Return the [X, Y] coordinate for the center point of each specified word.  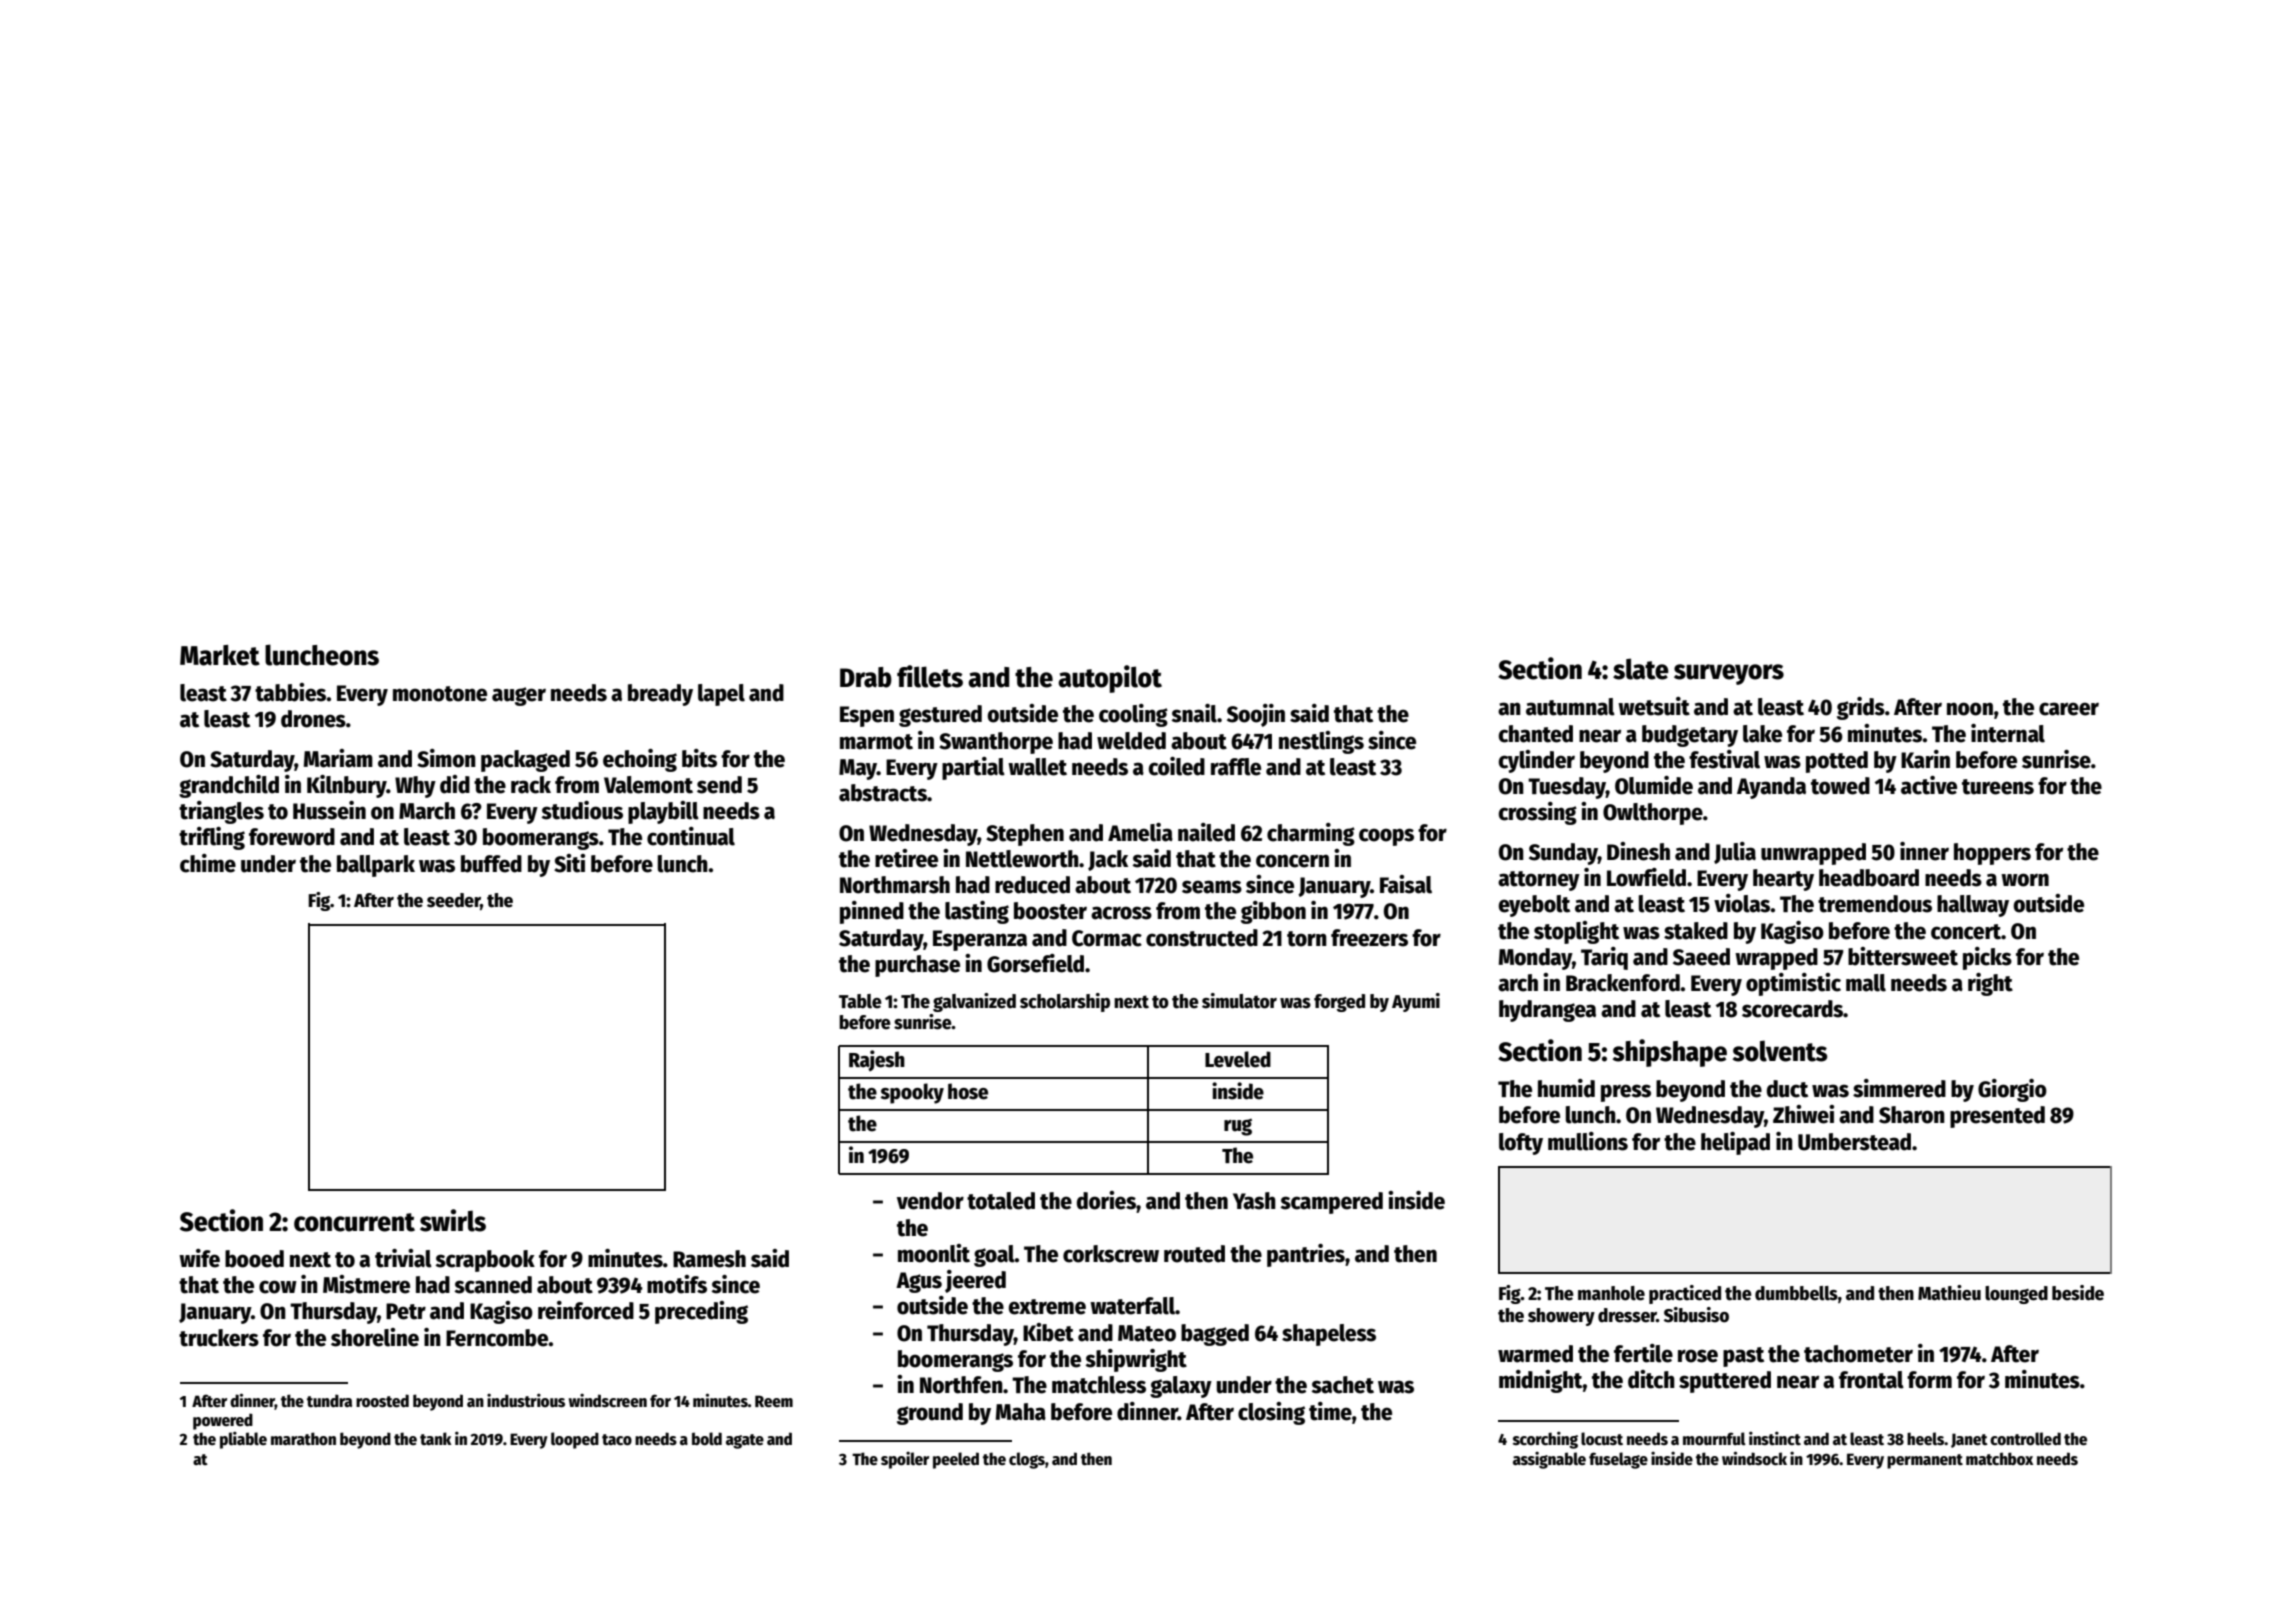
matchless [1099, 1385]
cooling [1133, 715]
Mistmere [366, 1284]
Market [220, 655]
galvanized [974, 1002]
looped [575, 1440]
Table [860, 1001]
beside [2078, 1293]
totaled [1001, 1201]
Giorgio [2012, 1090]
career [2069, 709]
